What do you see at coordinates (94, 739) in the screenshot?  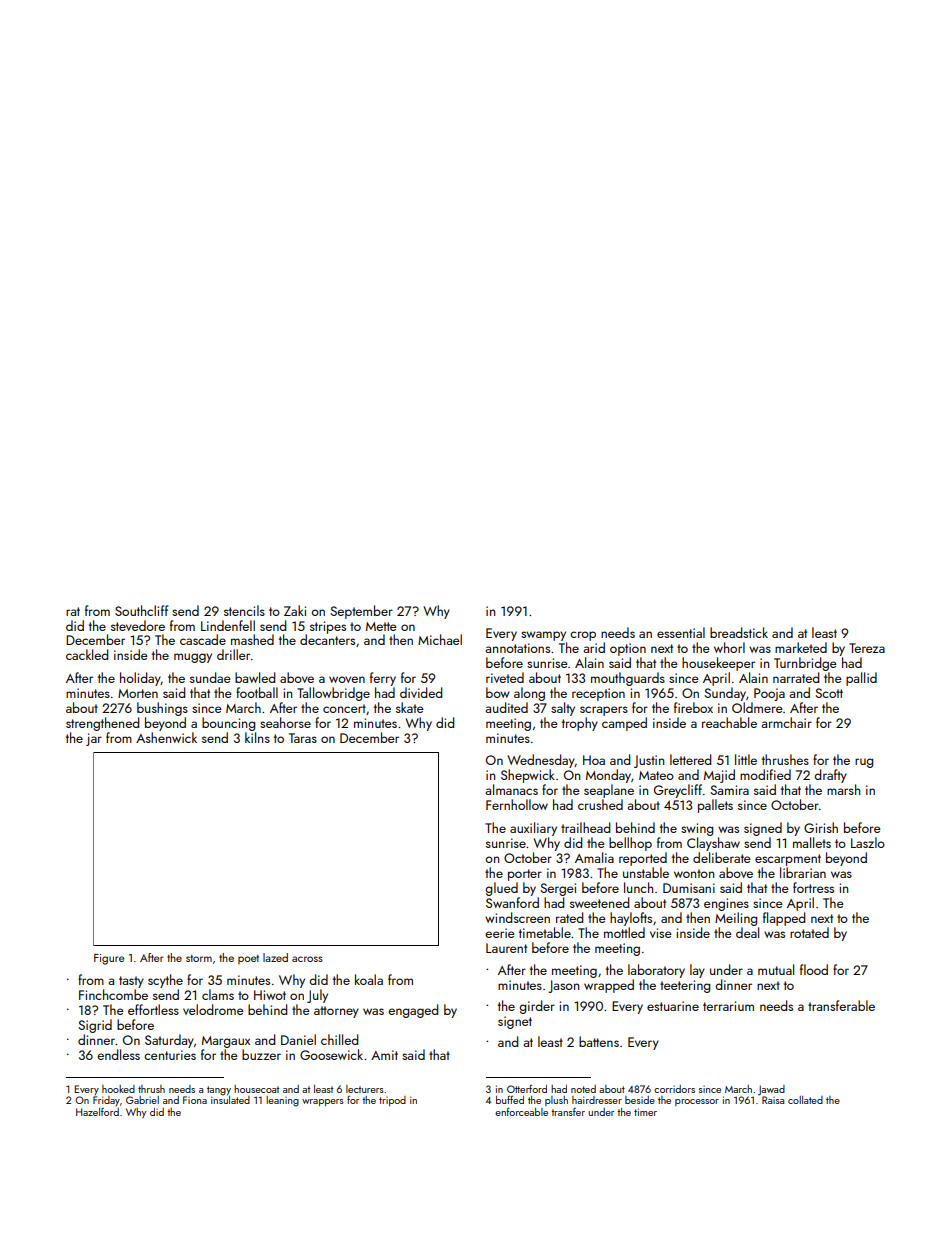 I see `jar` at bounding box center [94, 739].
